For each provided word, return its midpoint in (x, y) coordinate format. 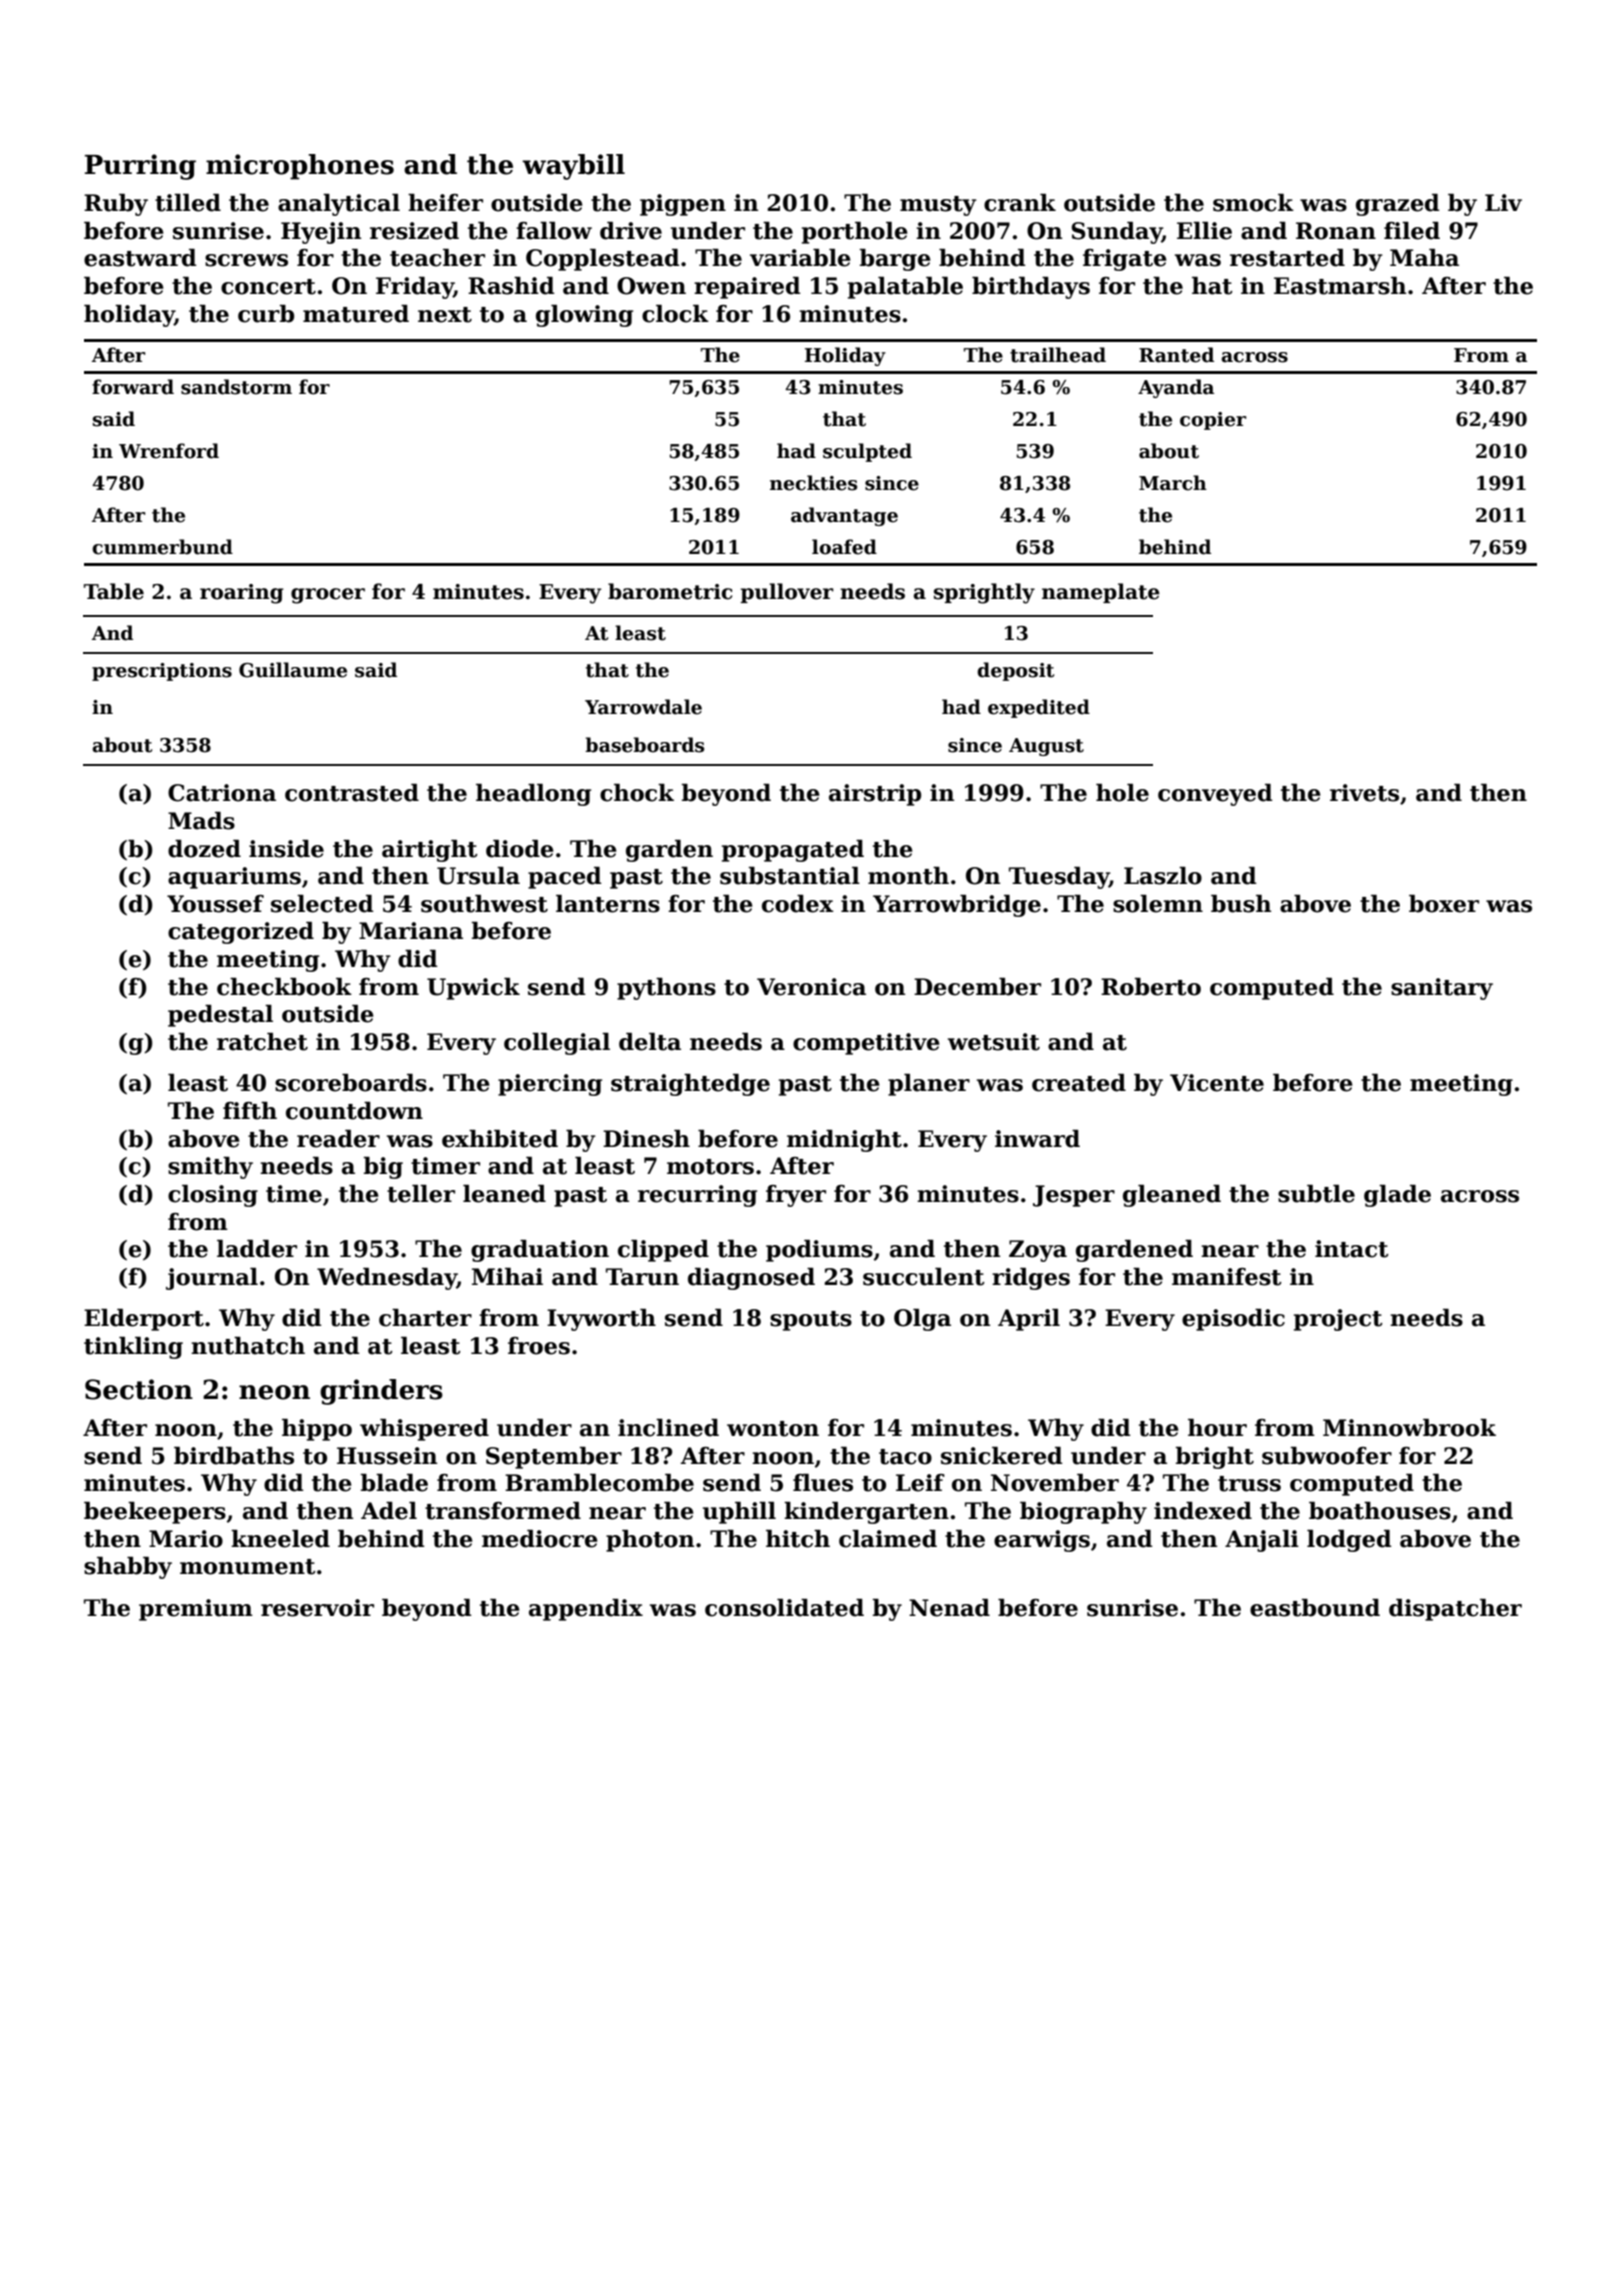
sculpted (867, 452)
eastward (140, 258)
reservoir (317, 1608)
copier (1213, 421)
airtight (430, 851)
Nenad (949, 1608)
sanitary (1442, 989)
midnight (844, 1141)
